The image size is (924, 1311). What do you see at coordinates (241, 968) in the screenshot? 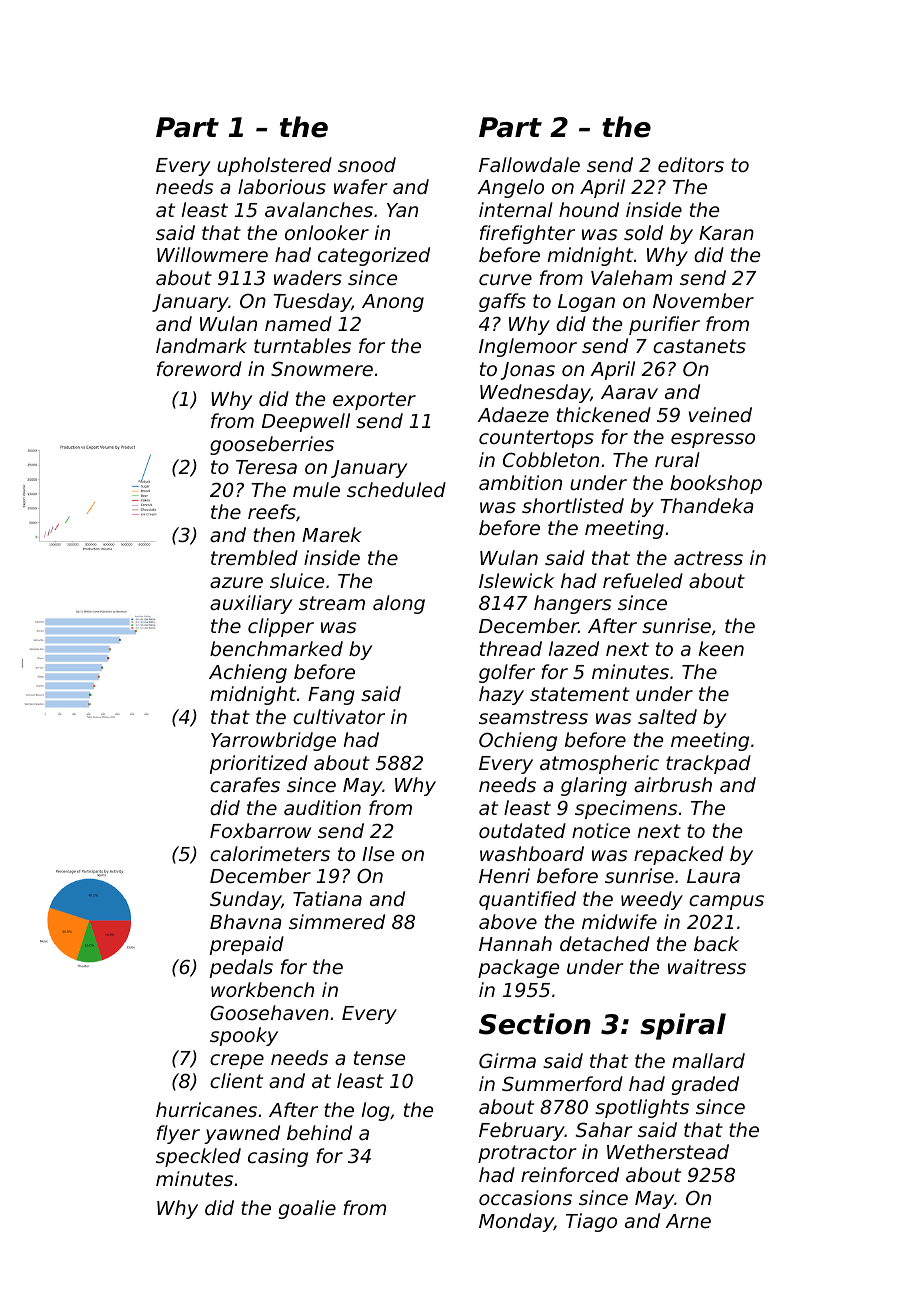
I see `pedals` at bounding box center [241, 968].
